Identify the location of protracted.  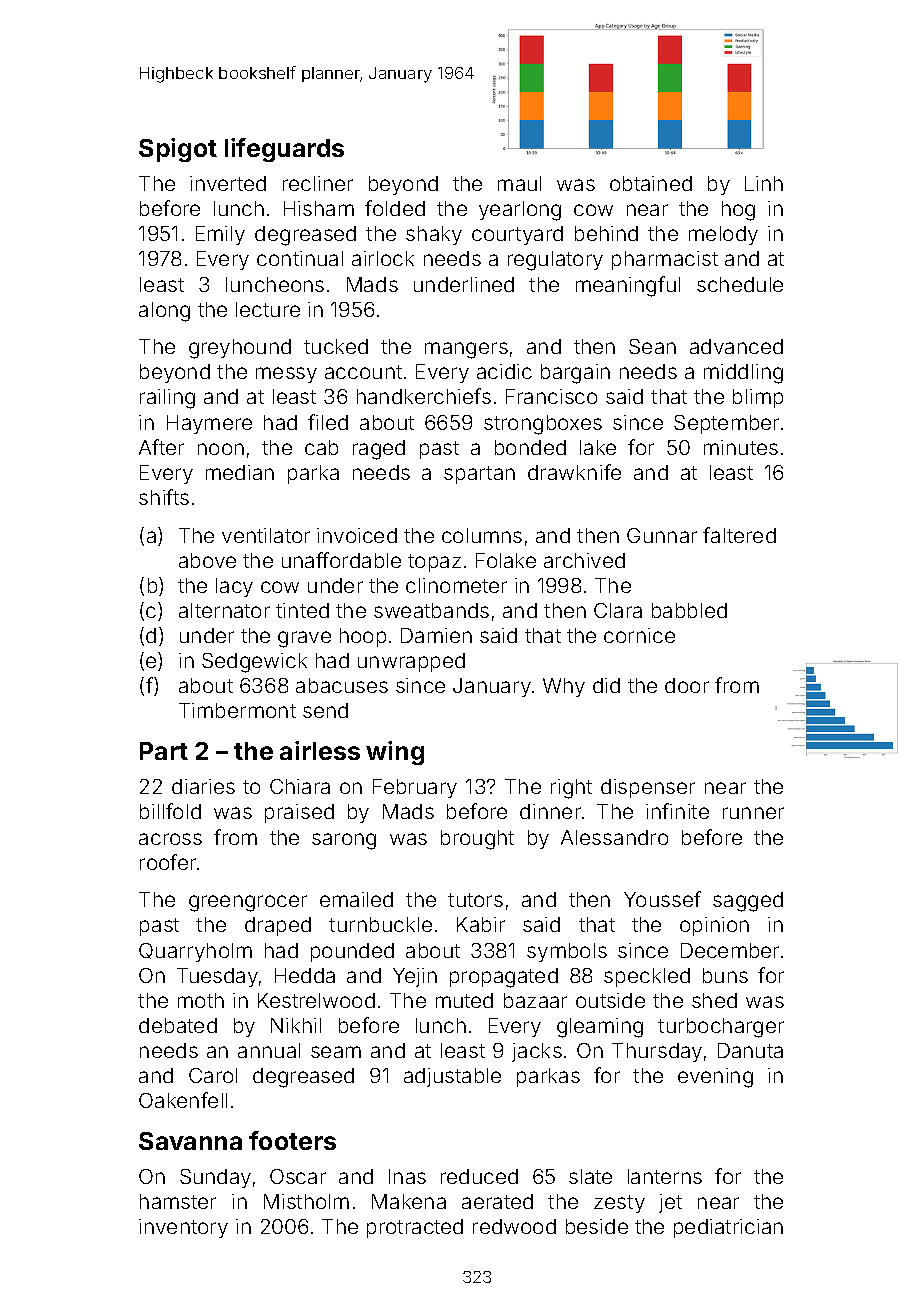
(415, 1228).
